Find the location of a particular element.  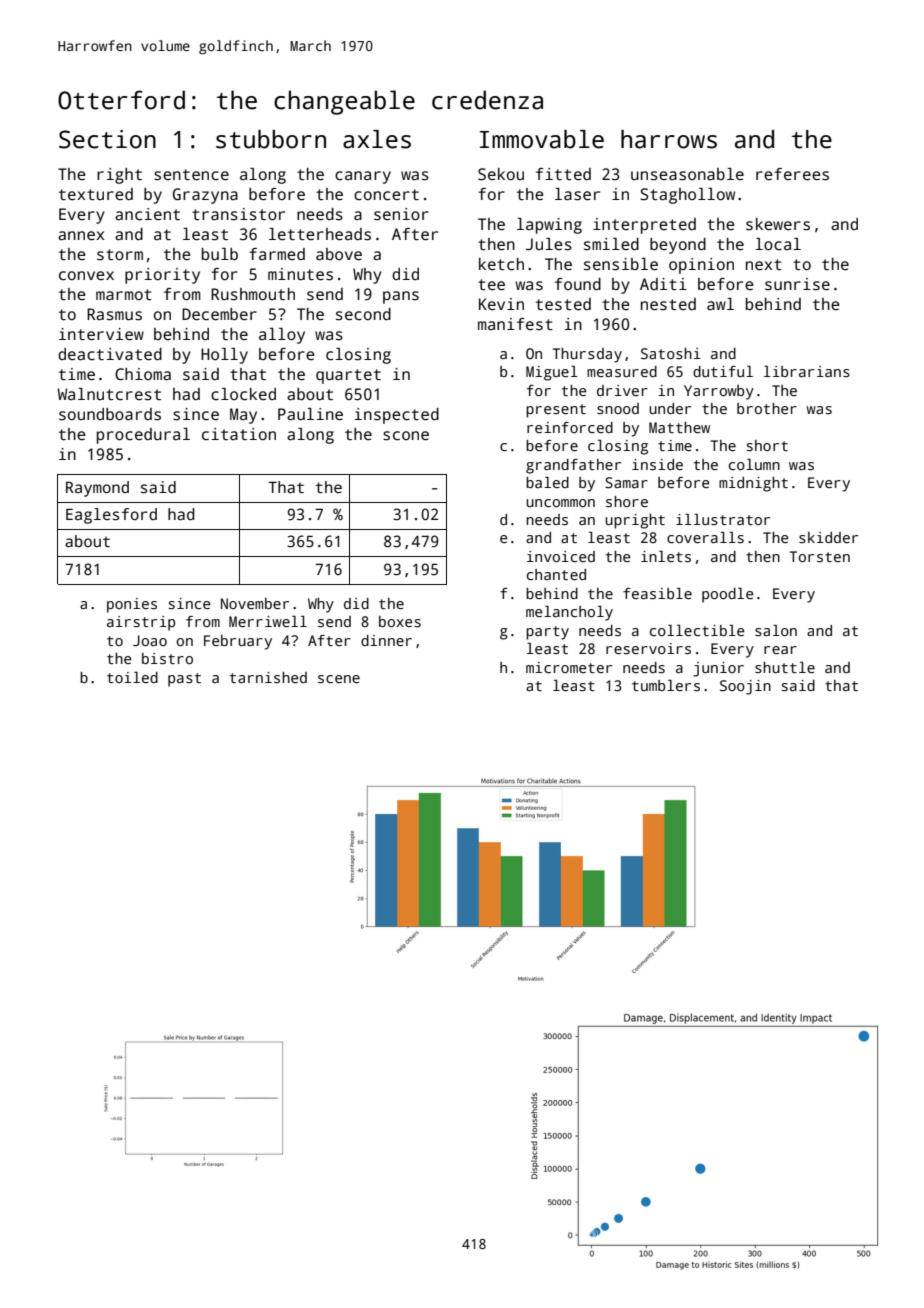

concert is located at coordinates (386, 195).
